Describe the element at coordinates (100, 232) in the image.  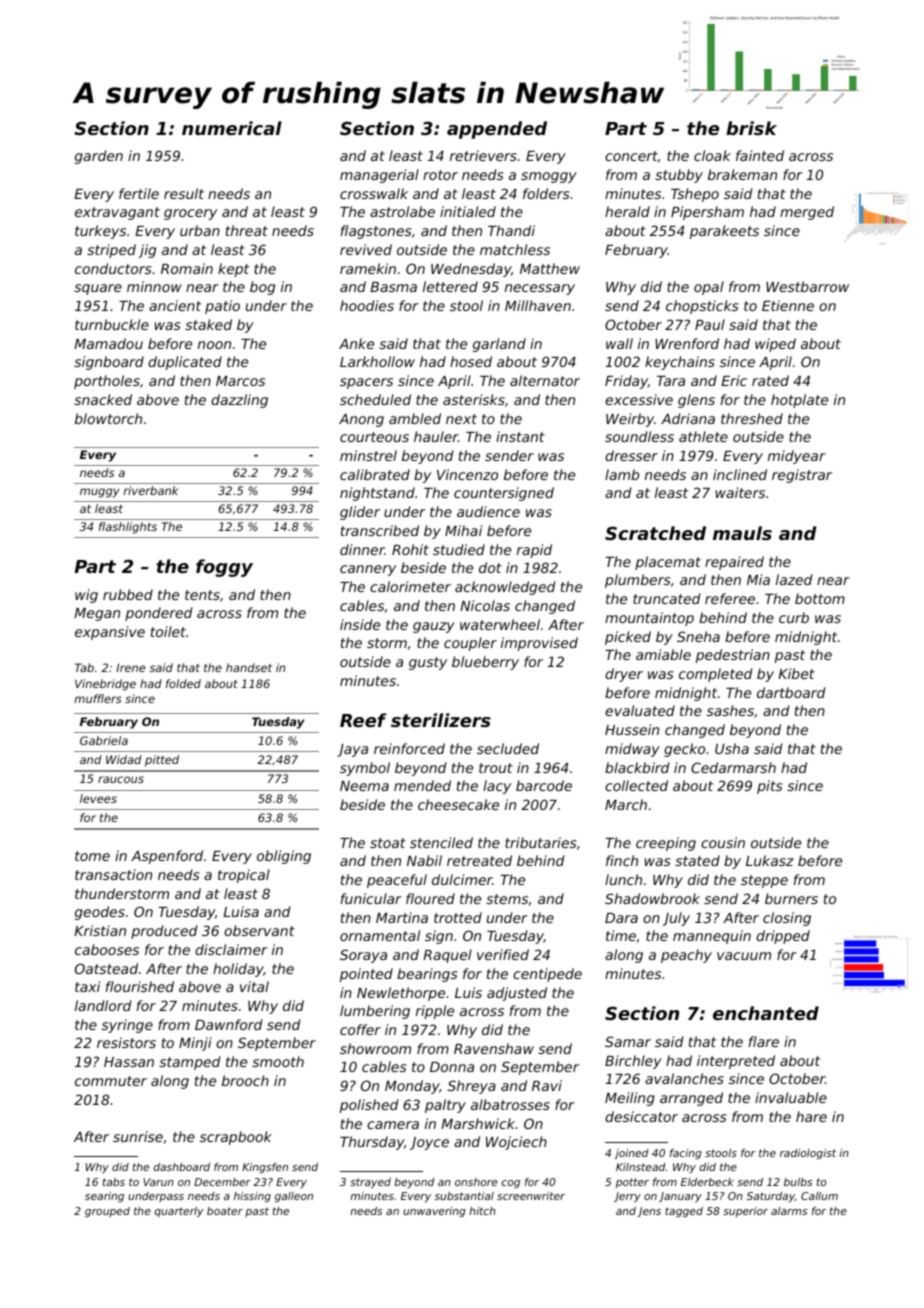
I see `turkeys` at that location.
